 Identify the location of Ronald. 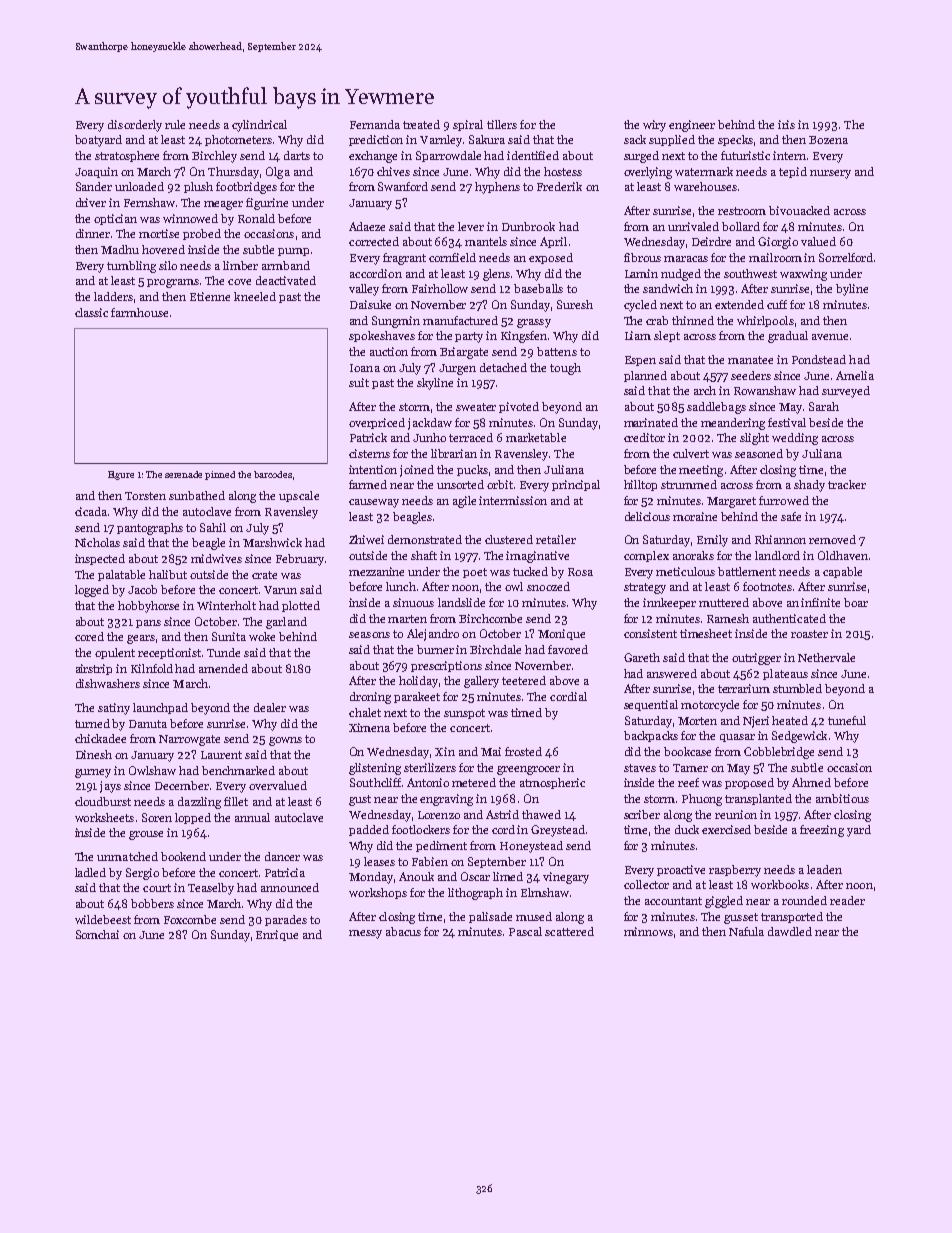
(256, 218).
